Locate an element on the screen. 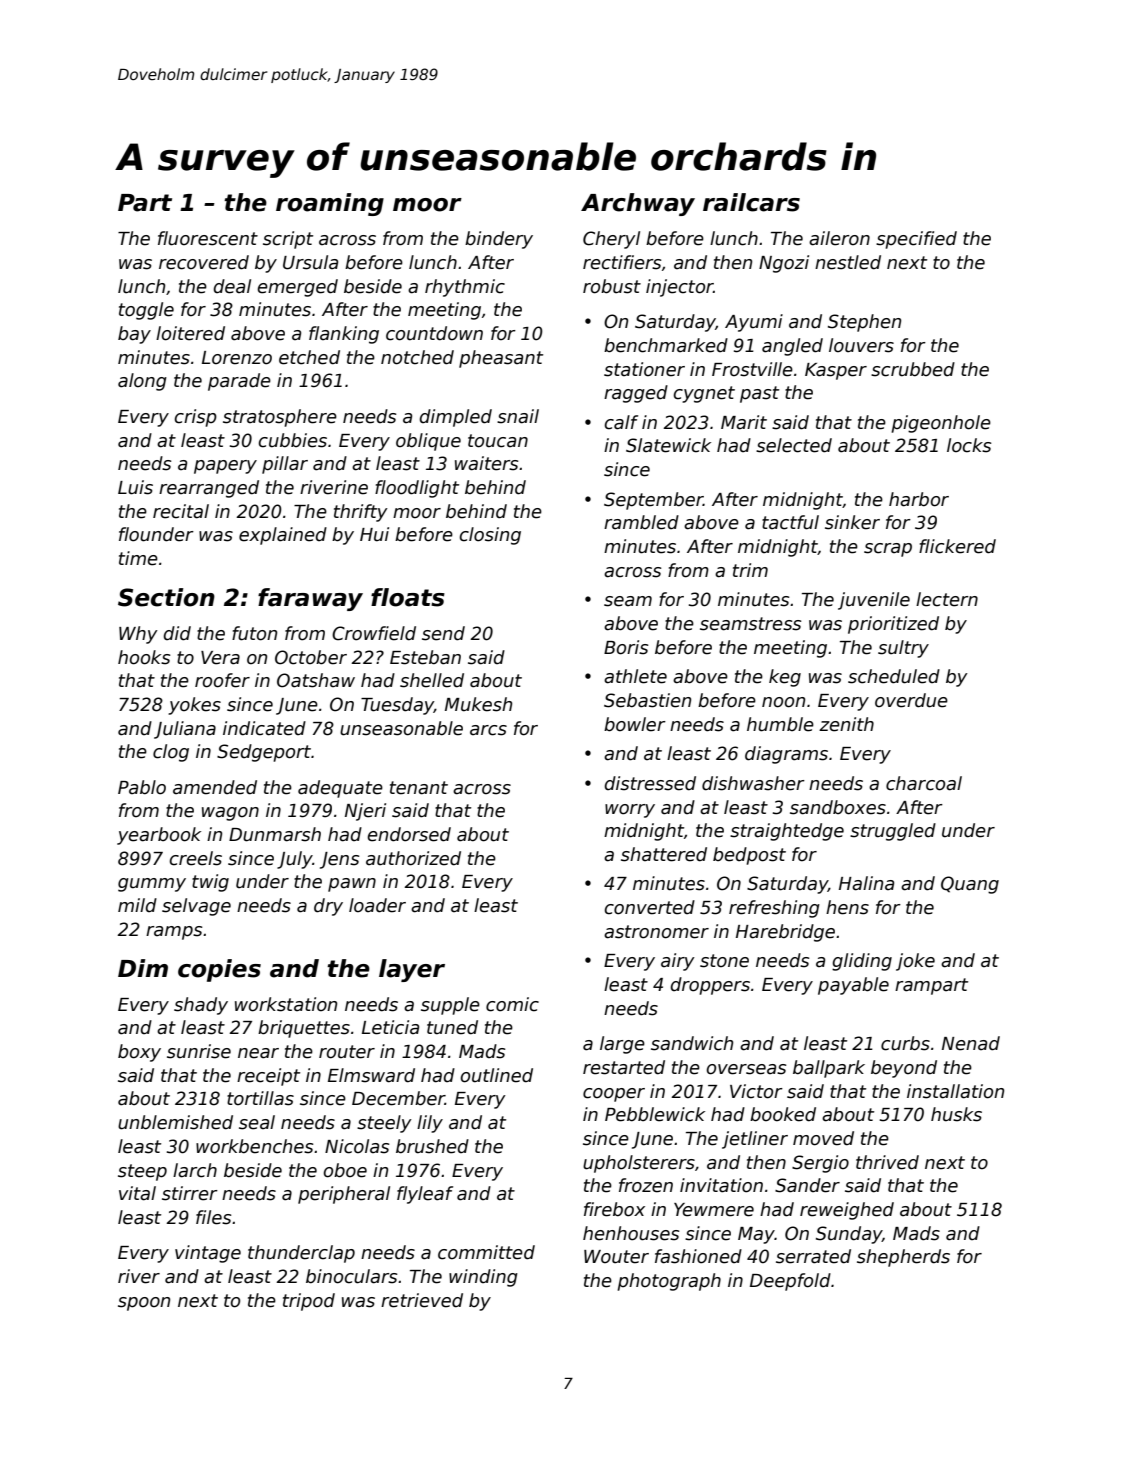  shepherds is located at coordinates (903, 1258).
